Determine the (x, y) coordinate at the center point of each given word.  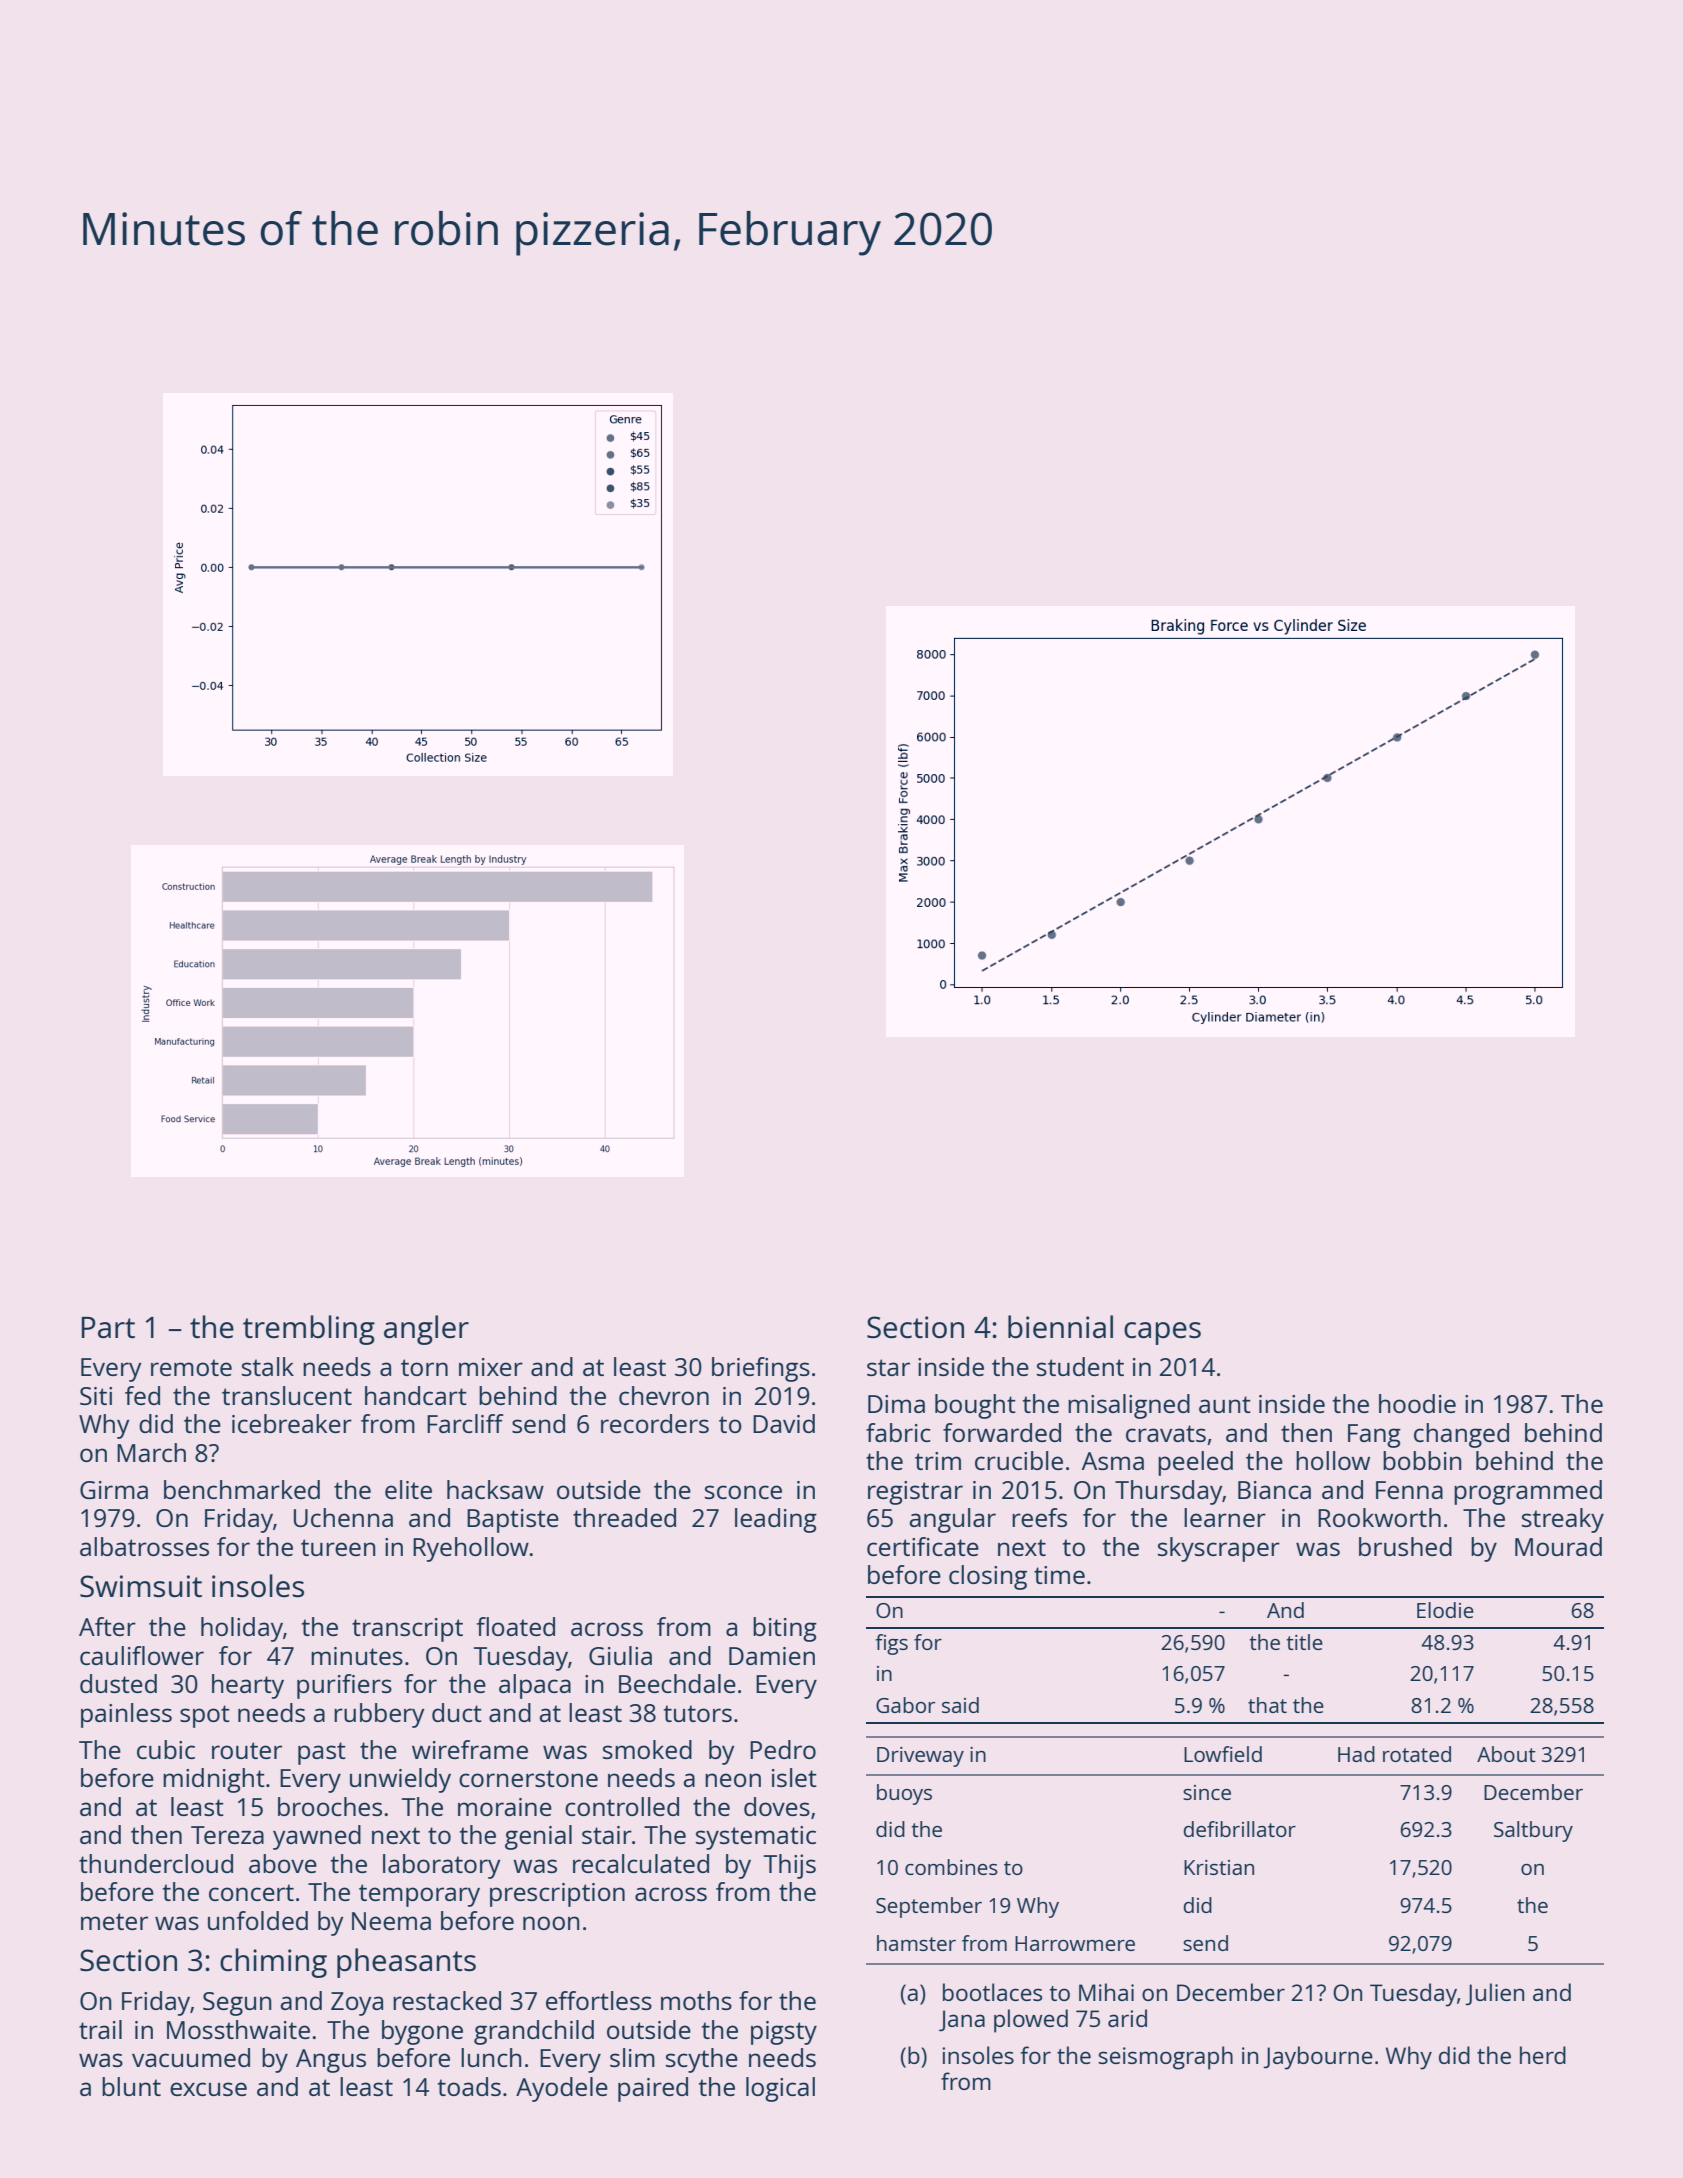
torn (424, 1367)
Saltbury (1533, 1831)
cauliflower (142, 1655)
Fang (1374, 1436)
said (960, 1705)
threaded (624, 1517)
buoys (904, 1794)
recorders (655, 1423)
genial (538, 1837)
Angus (331, 2061)
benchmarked (242, 1489)
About (1506, 1754)
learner (1225, 1517)
